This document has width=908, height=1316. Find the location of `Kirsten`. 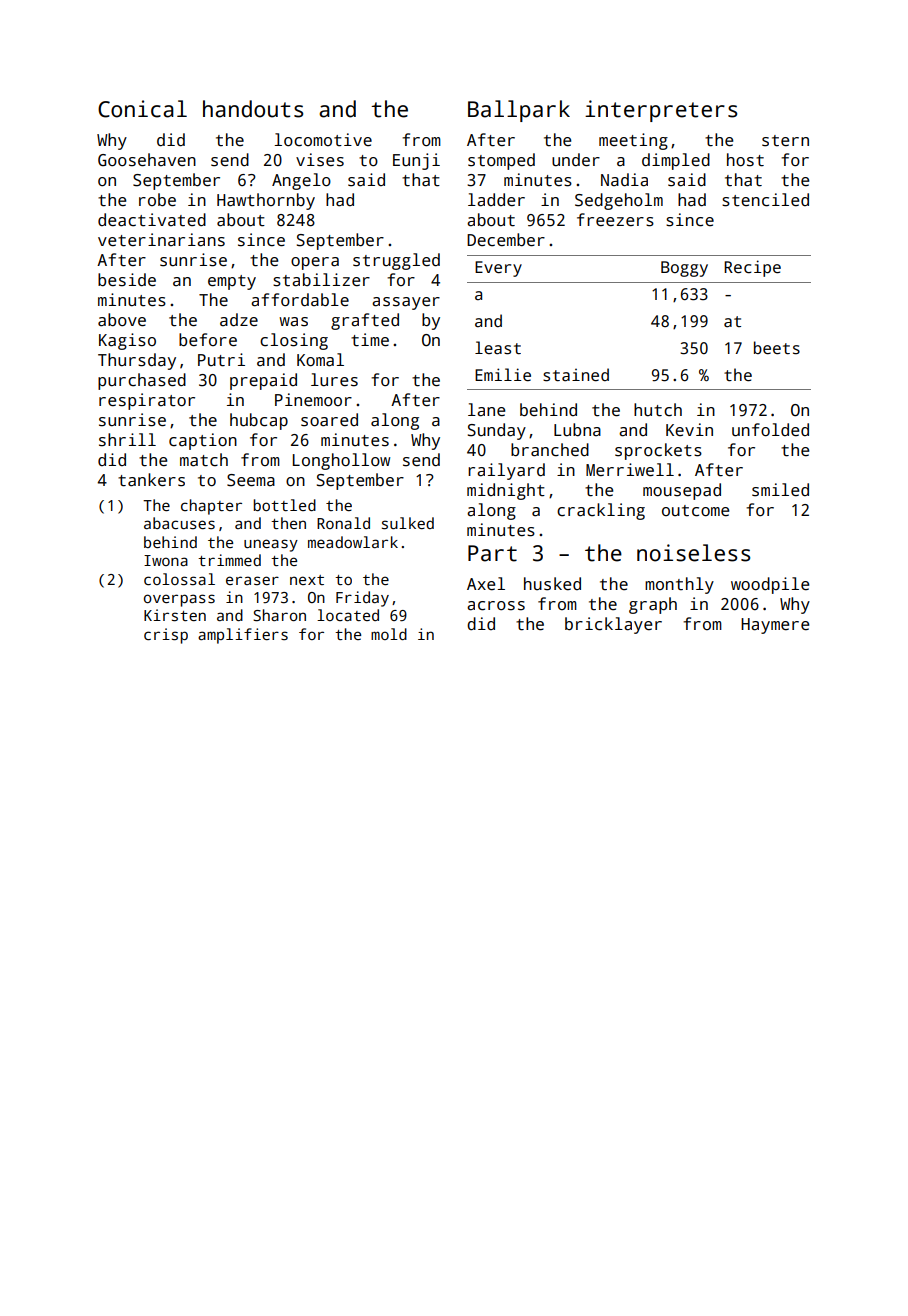

Kirsten is located at coordinates (175, 615).
